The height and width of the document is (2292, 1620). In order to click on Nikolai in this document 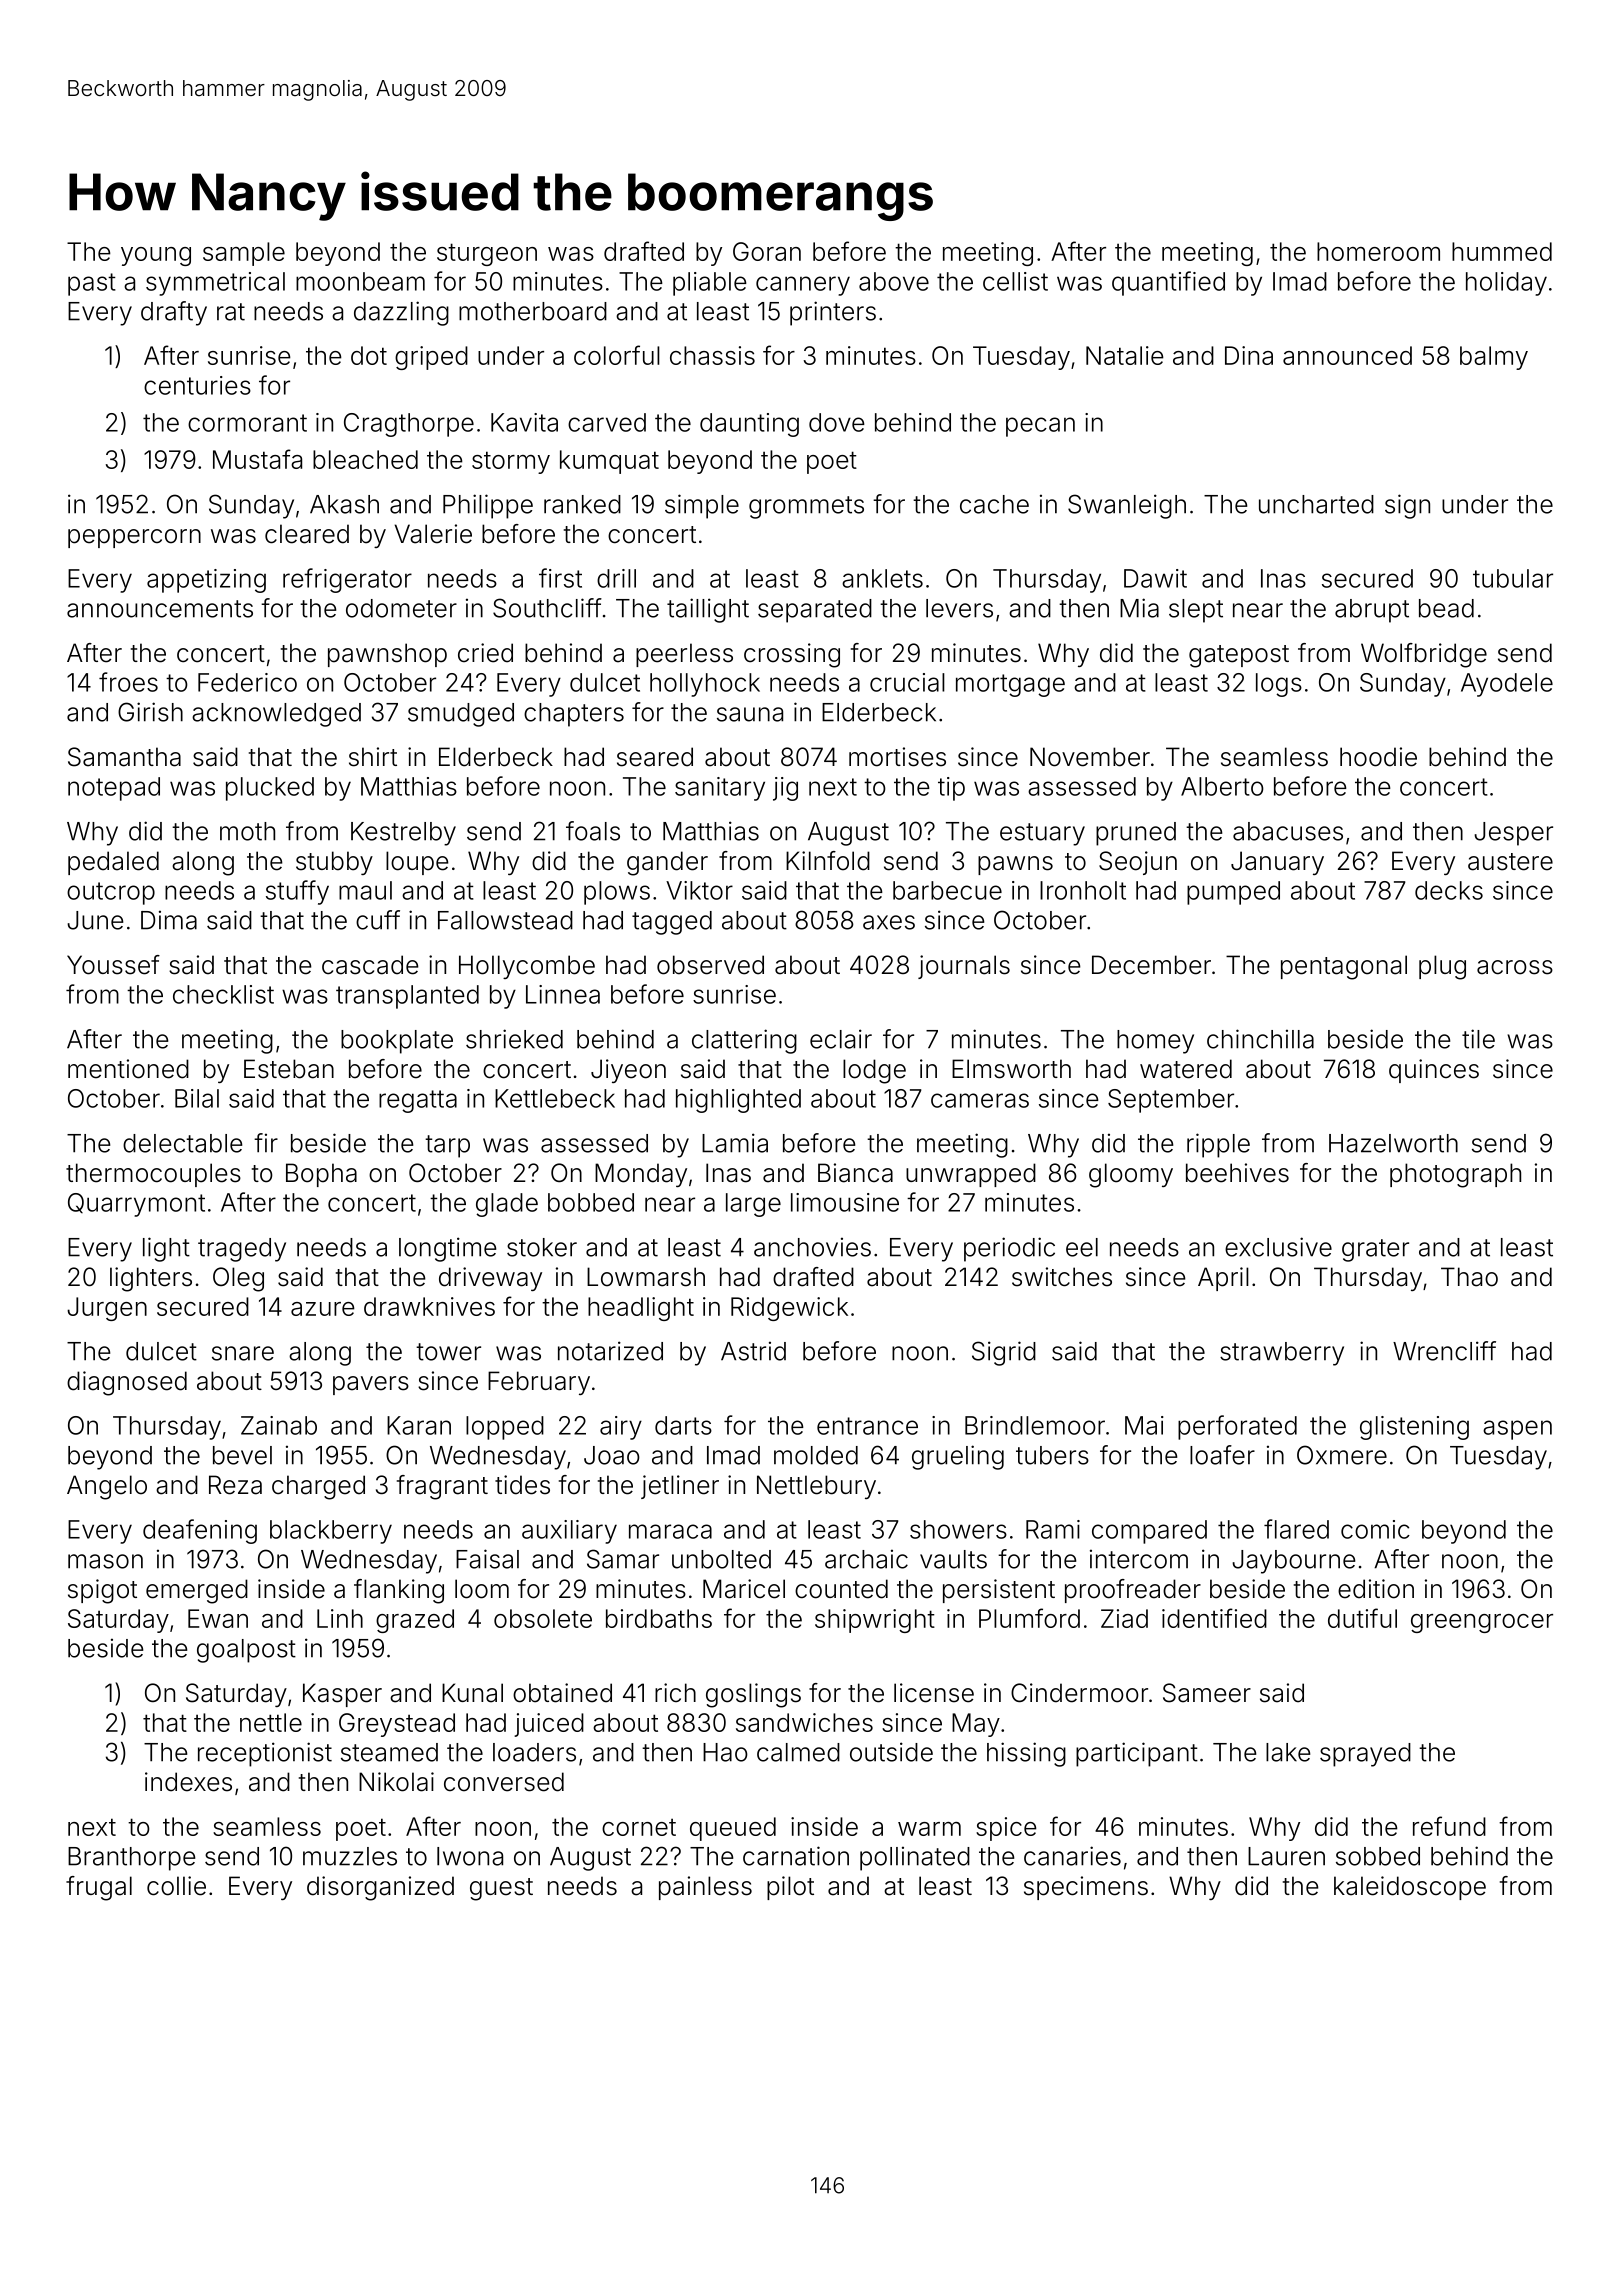, I will do `click(396, 1782)`.
